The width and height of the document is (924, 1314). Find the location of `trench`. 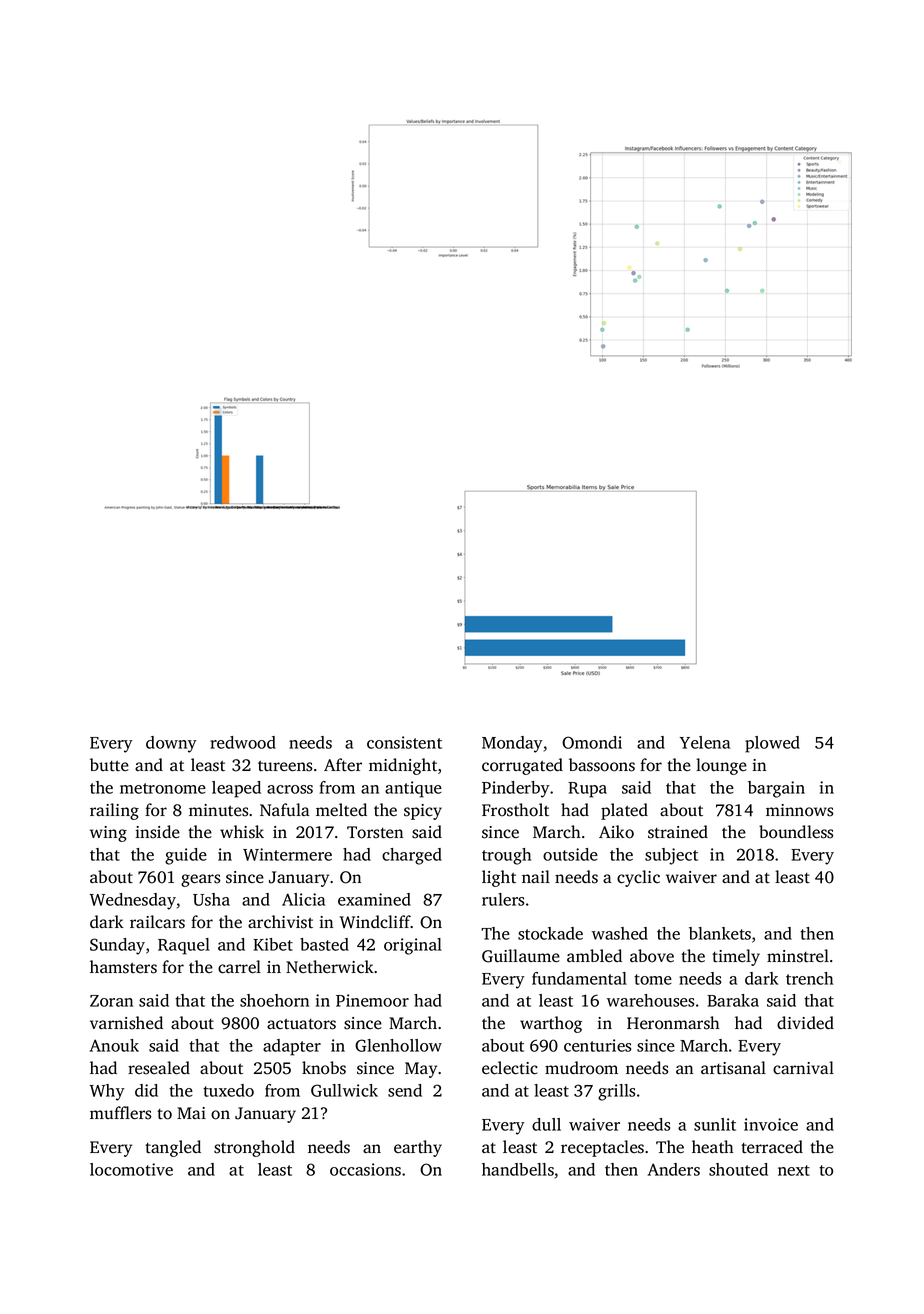

trench is located at coordinates (809, 978).
